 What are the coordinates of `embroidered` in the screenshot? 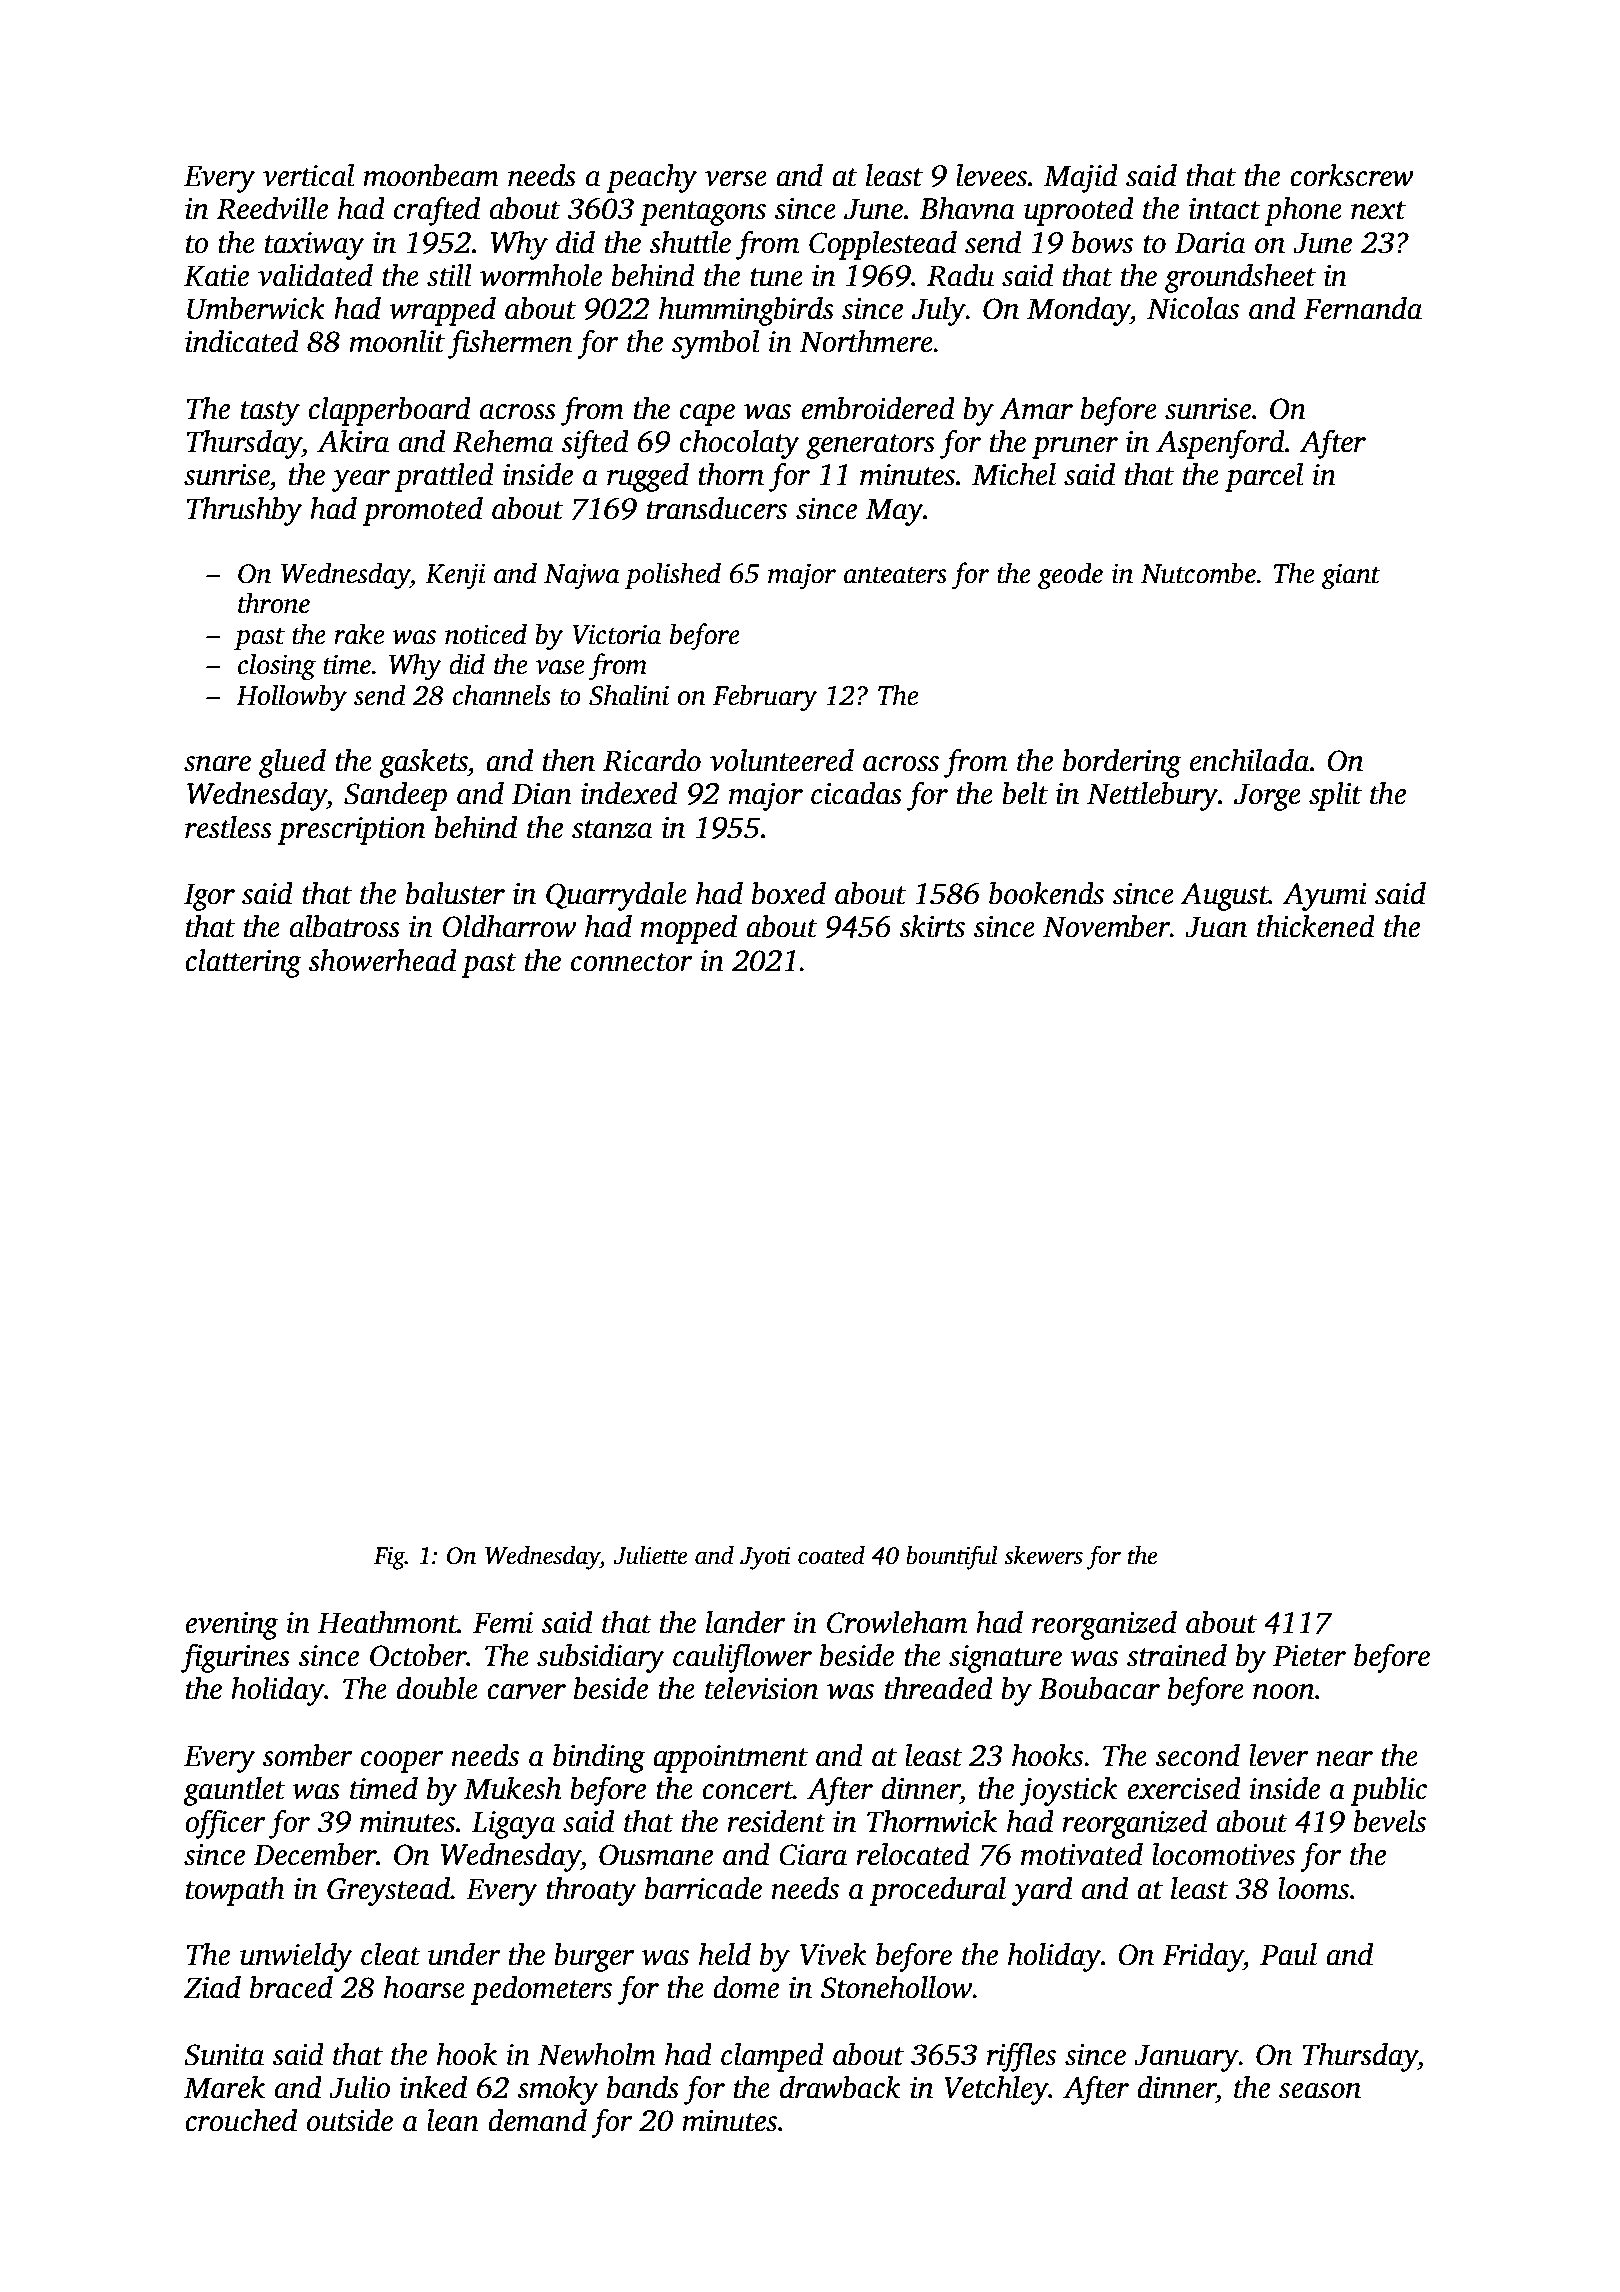 It's located at (878, 408).
